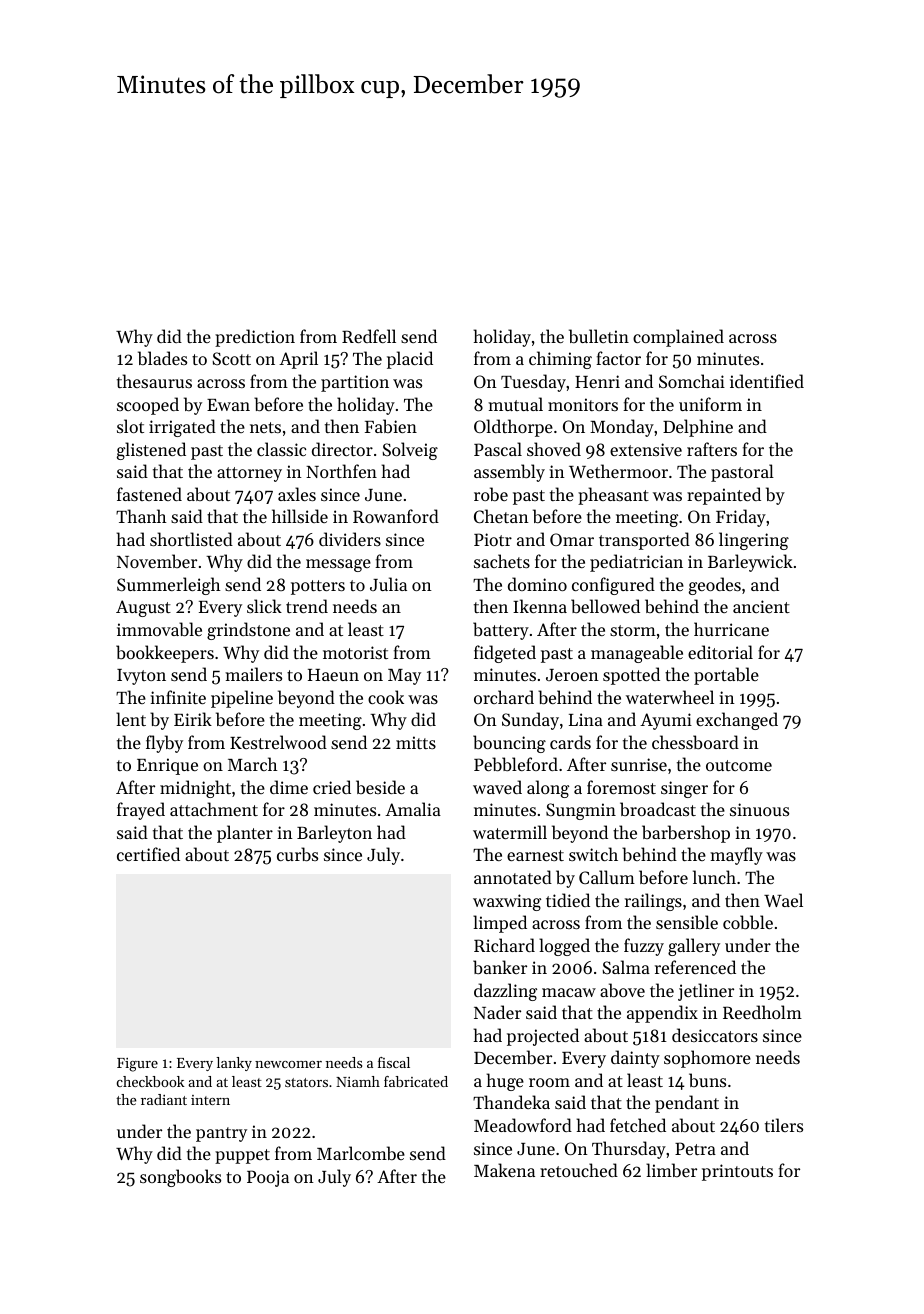 The height and width of the page is (1314, 924). Describe the element at coordinates (639, 764) in the page. I see `sunrise` at that location.
